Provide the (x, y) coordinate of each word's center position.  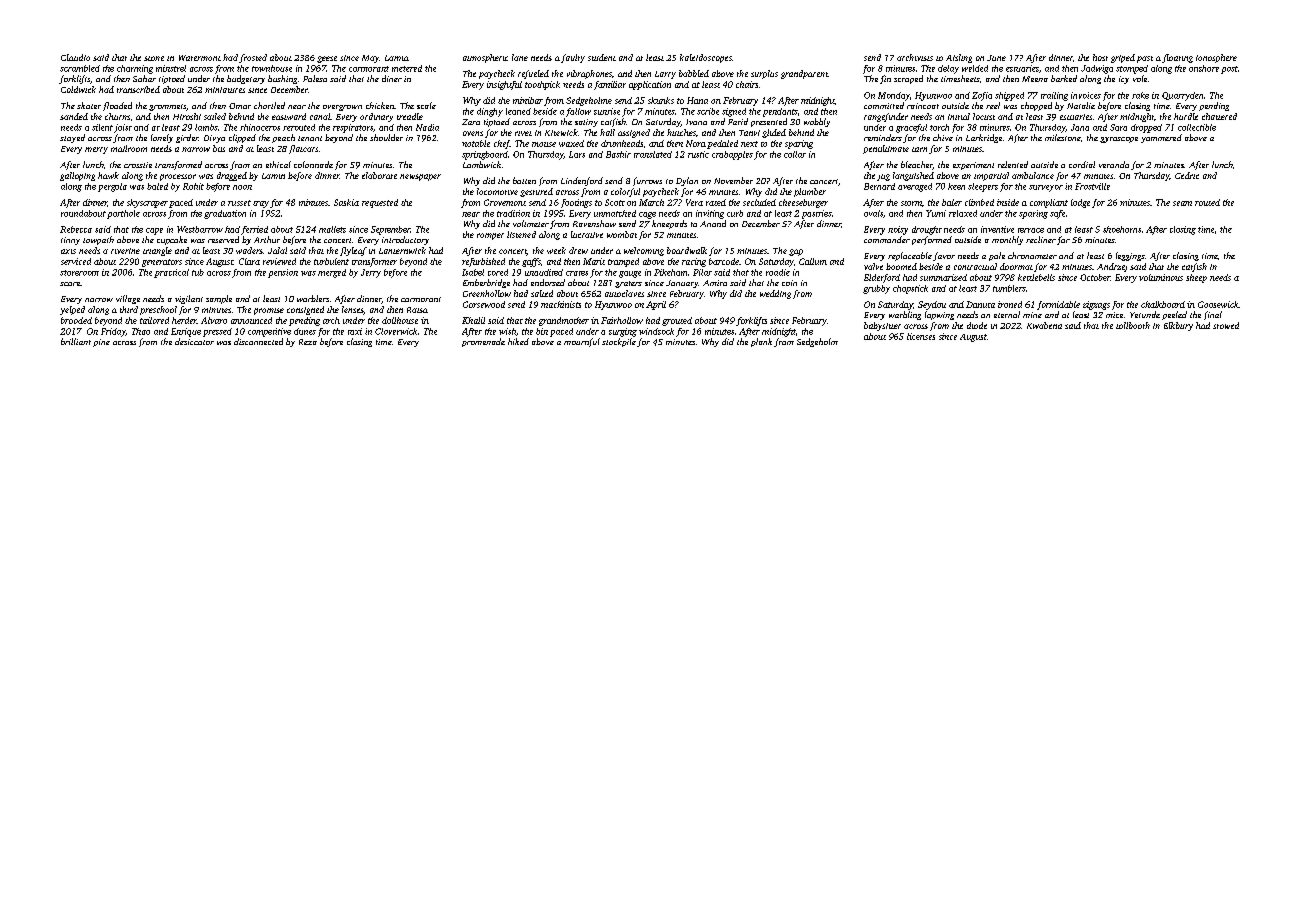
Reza (308, 342)
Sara (1118, 127)
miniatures (225, 90)
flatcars (303, 149)
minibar (528, 100)
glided (774, 133)
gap (796, 252)
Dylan (687, 181)
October (1095, 277)
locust (984, 116)
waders (249, 250)
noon (242, 187)
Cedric (1187, 175)
